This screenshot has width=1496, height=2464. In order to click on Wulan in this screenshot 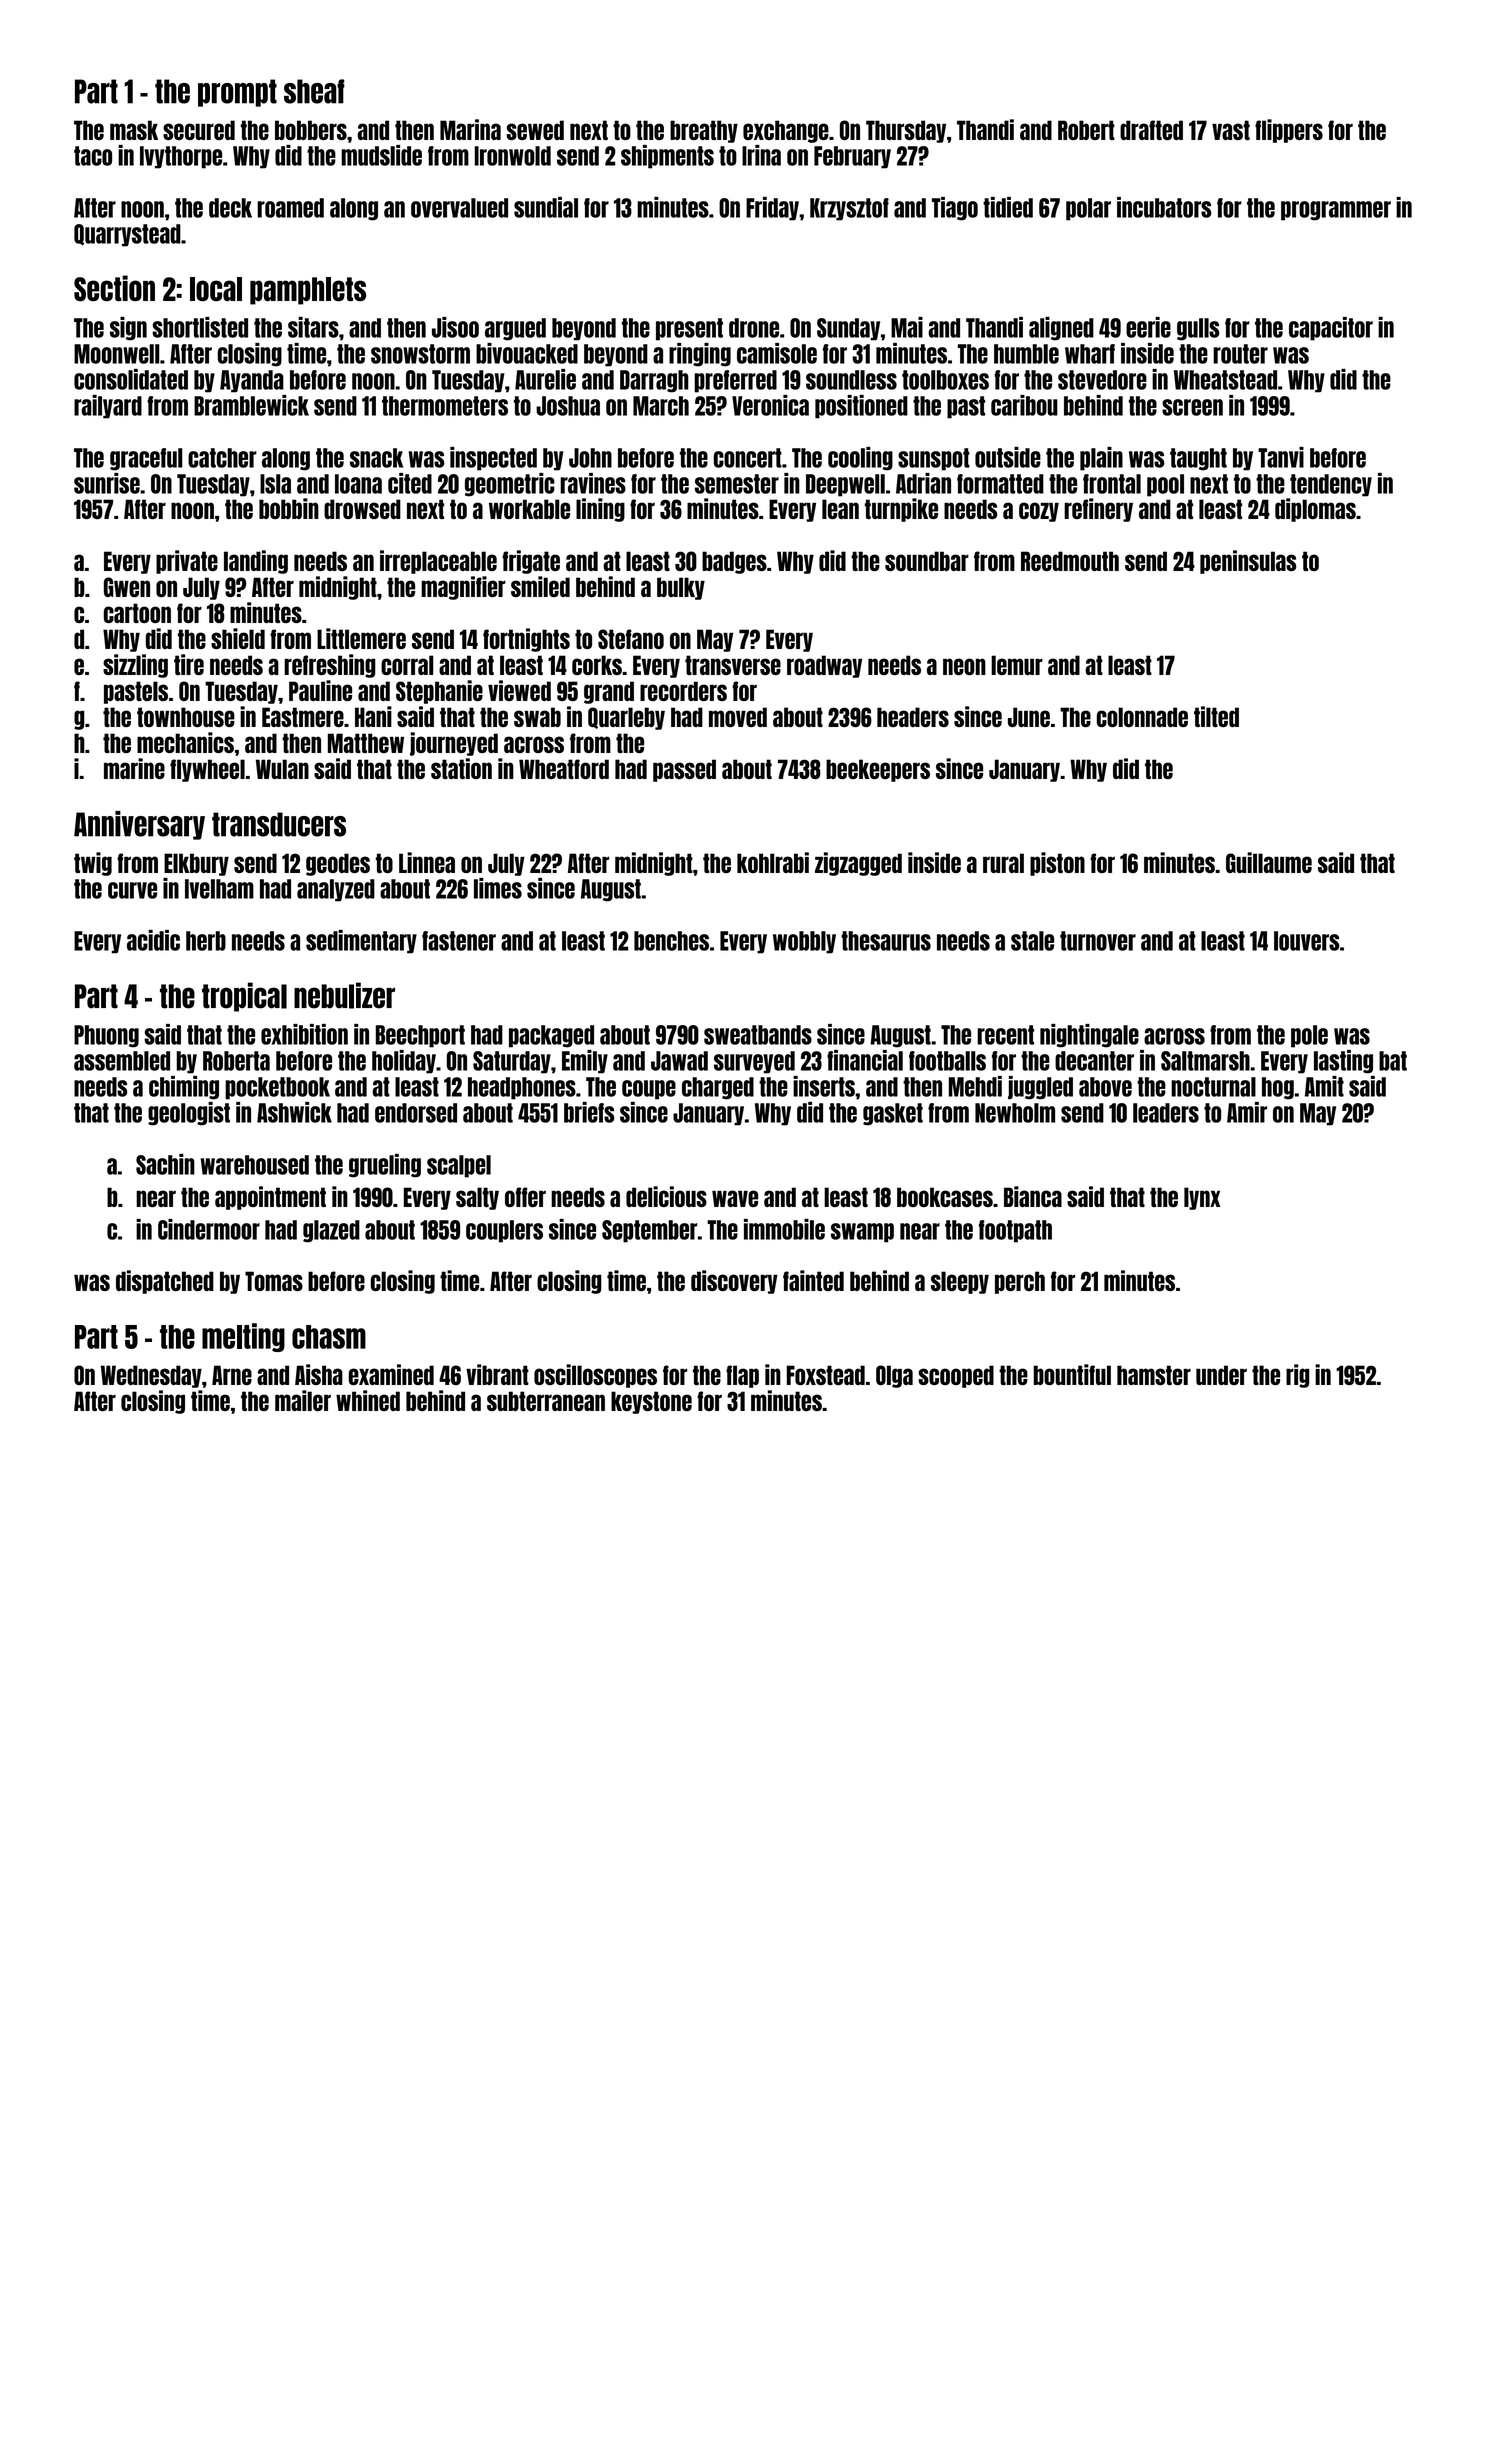, I will do `click(282, 769)`.
